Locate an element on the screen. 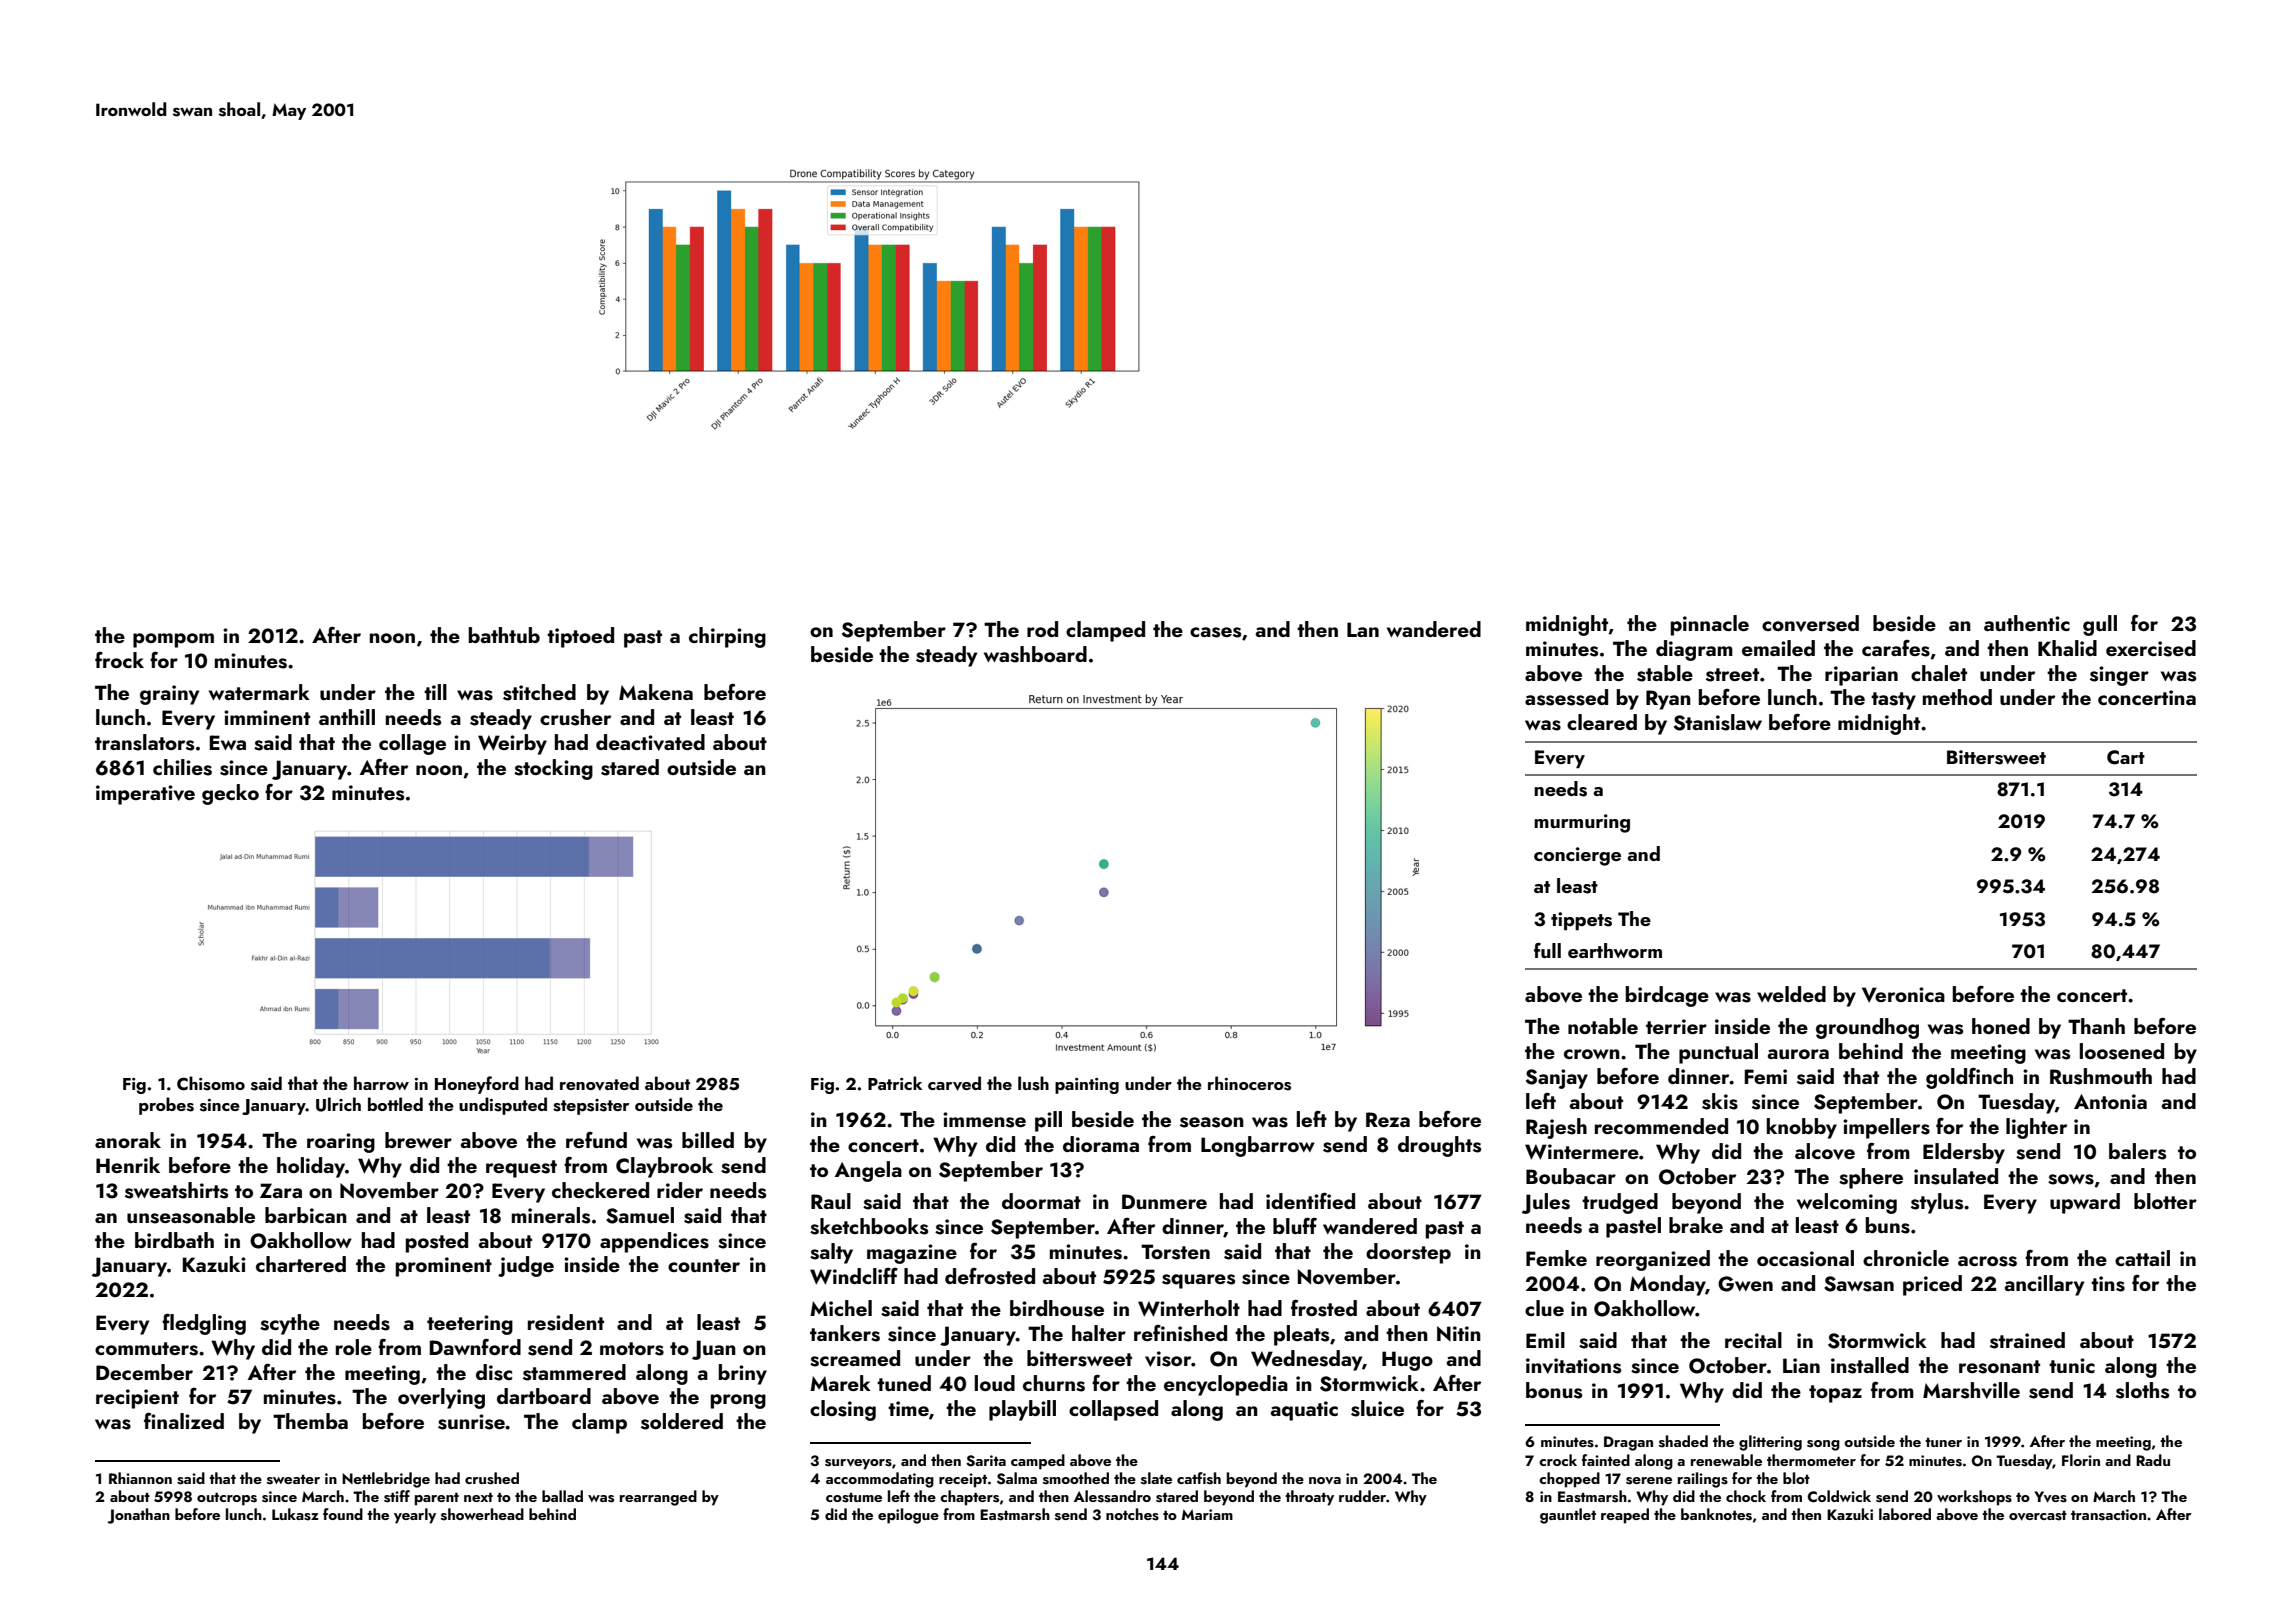  grainy is located at coordinates (169, 695).
